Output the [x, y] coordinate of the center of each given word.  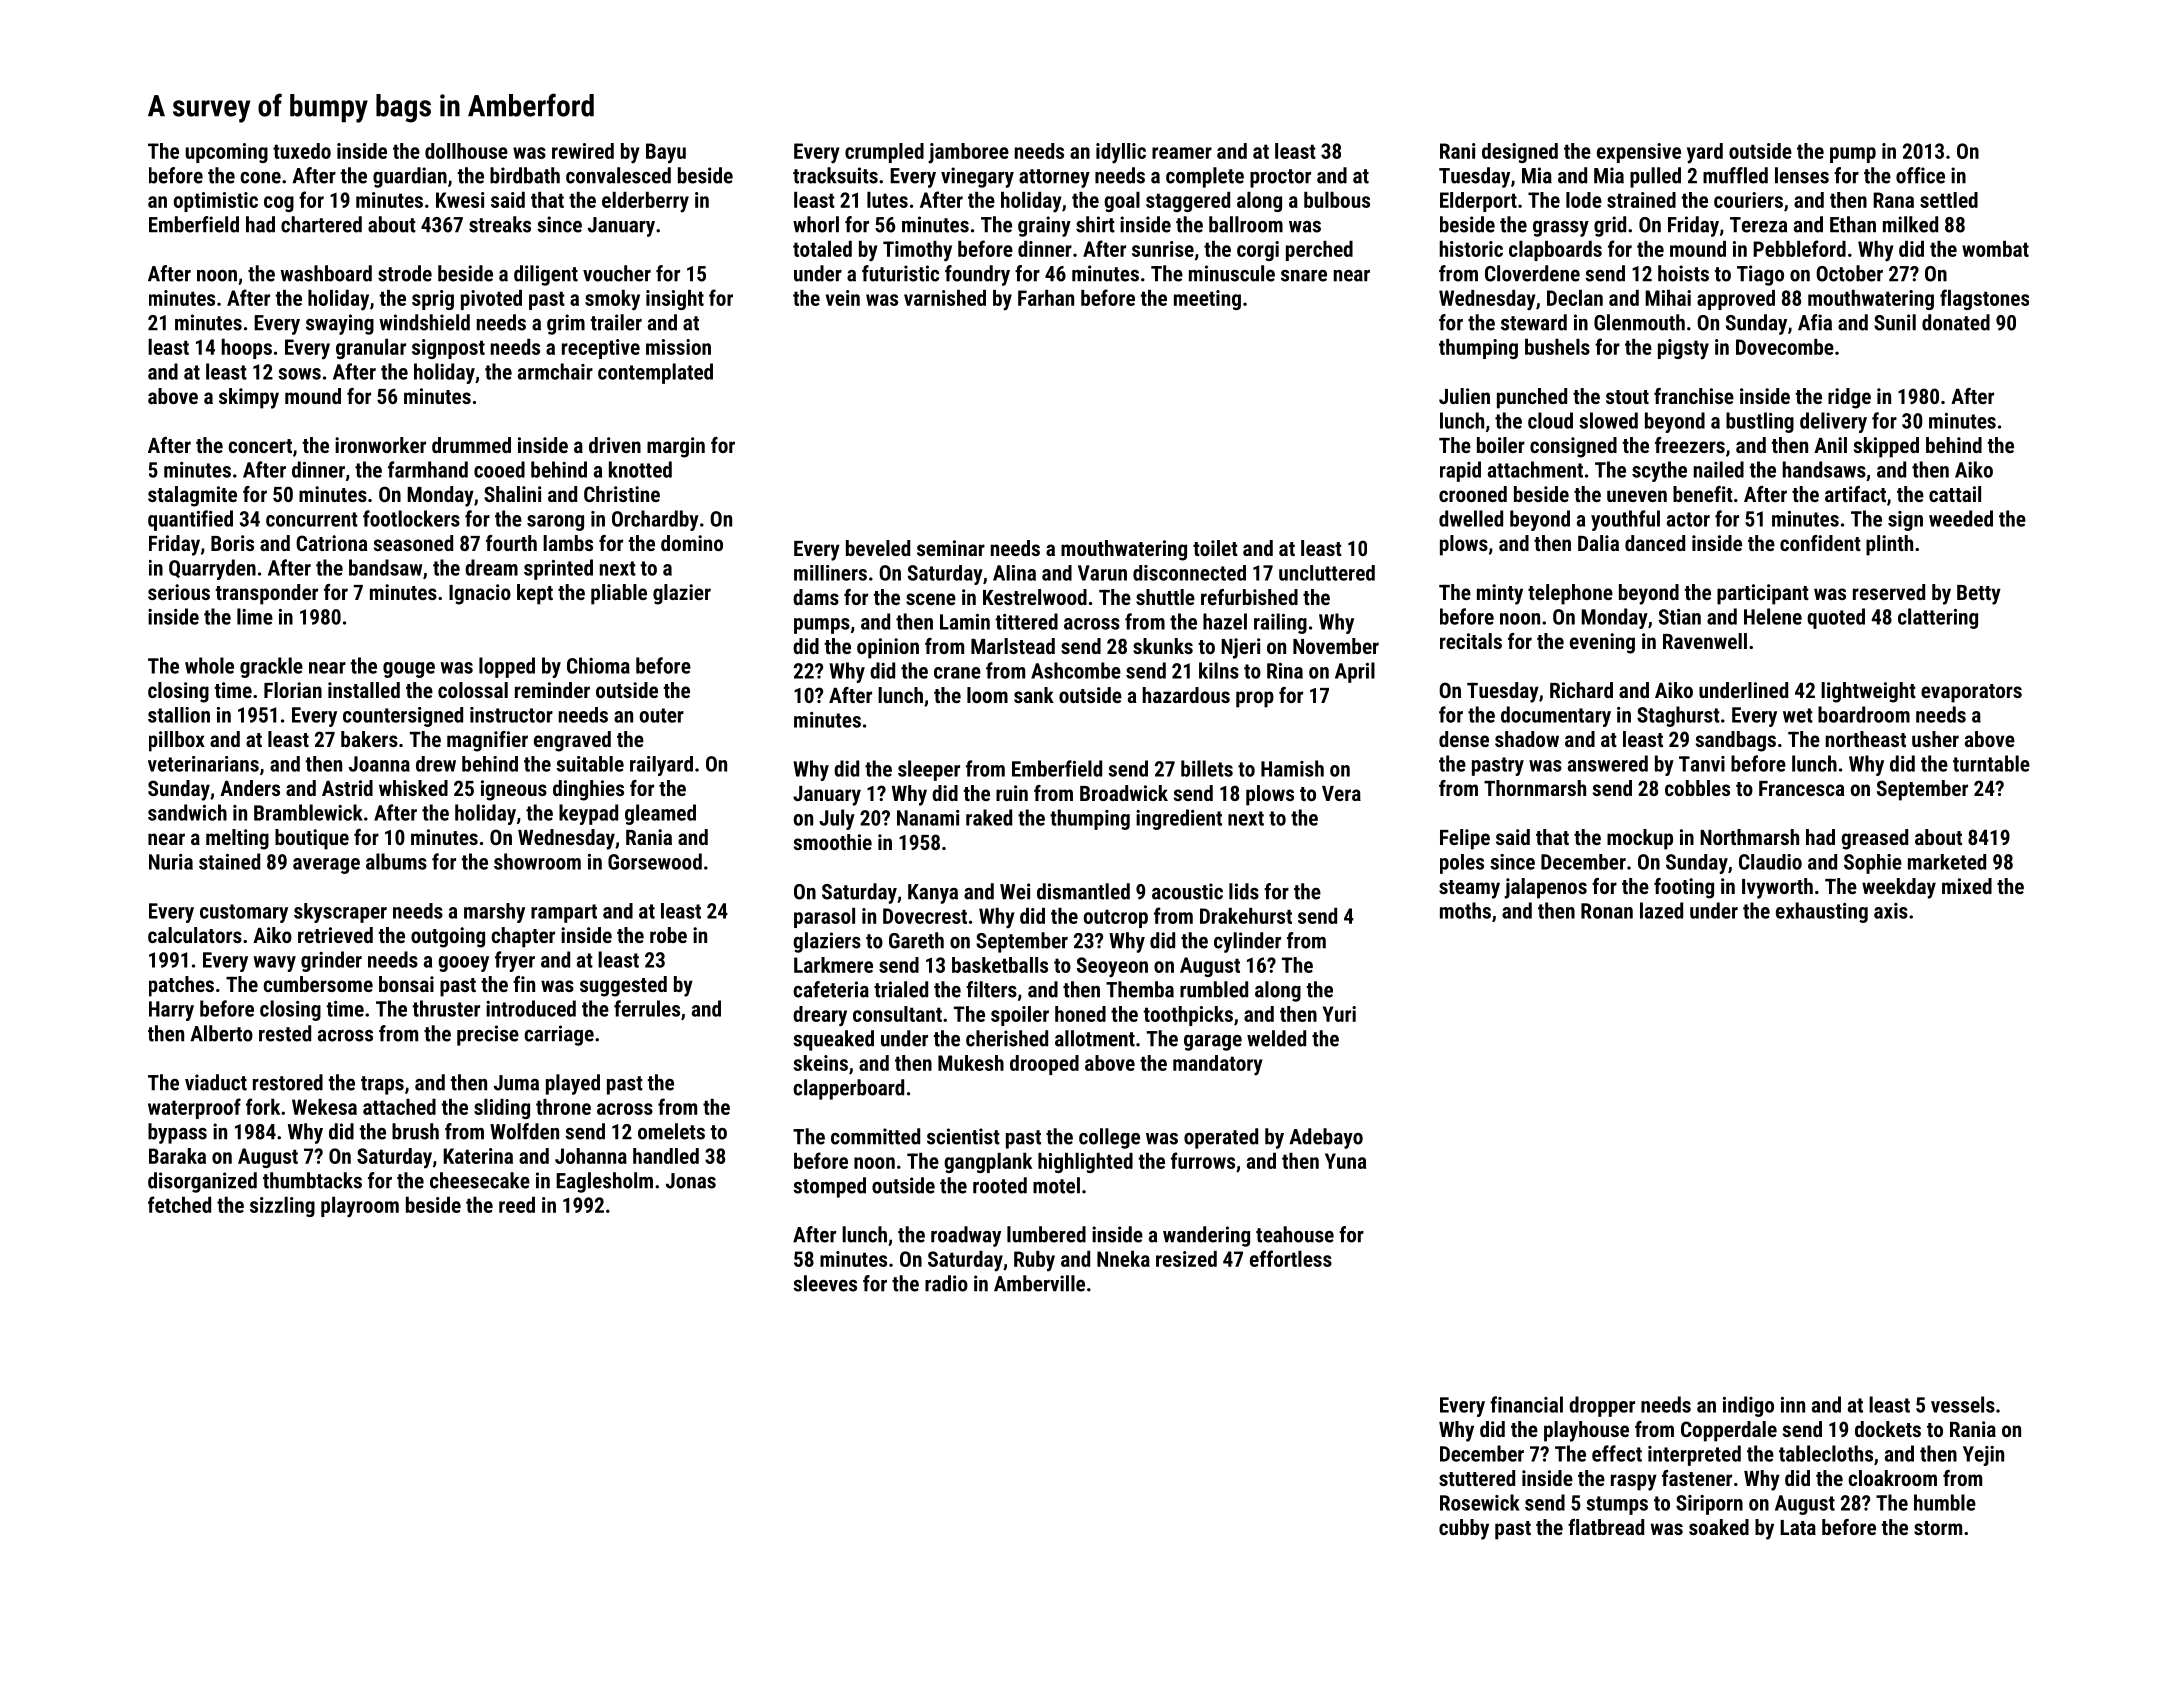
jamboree [968, 153]
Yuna [1345, 1161]
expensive [1639, 153]
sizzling [282, 1207]
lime [255, 616]
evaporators [1971, 693]
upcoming [227, 153]
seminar [951, 548]
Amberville [1039, 1283]
